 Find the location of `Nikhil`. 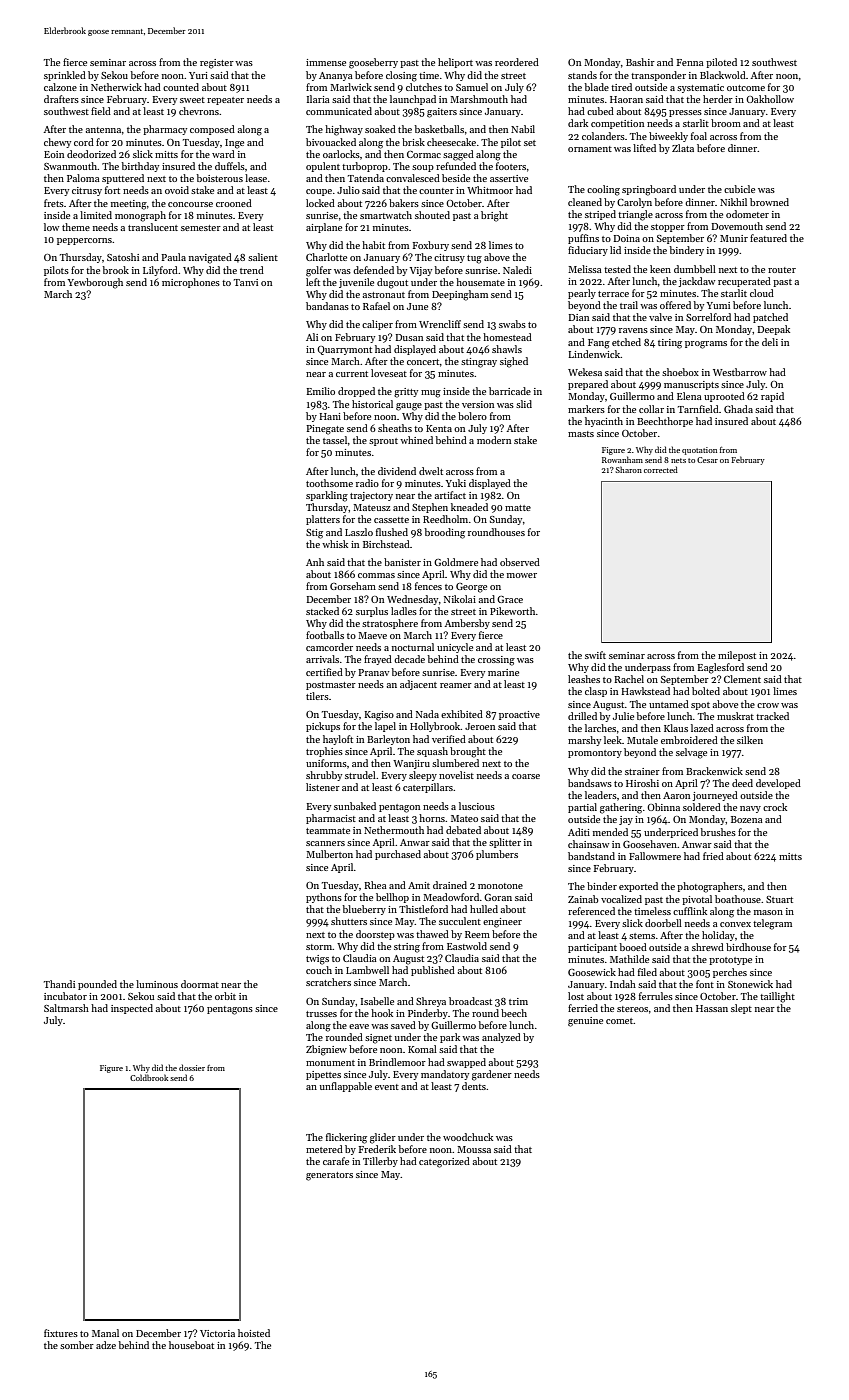

Nikhil is located at coordinates (733, 202).
